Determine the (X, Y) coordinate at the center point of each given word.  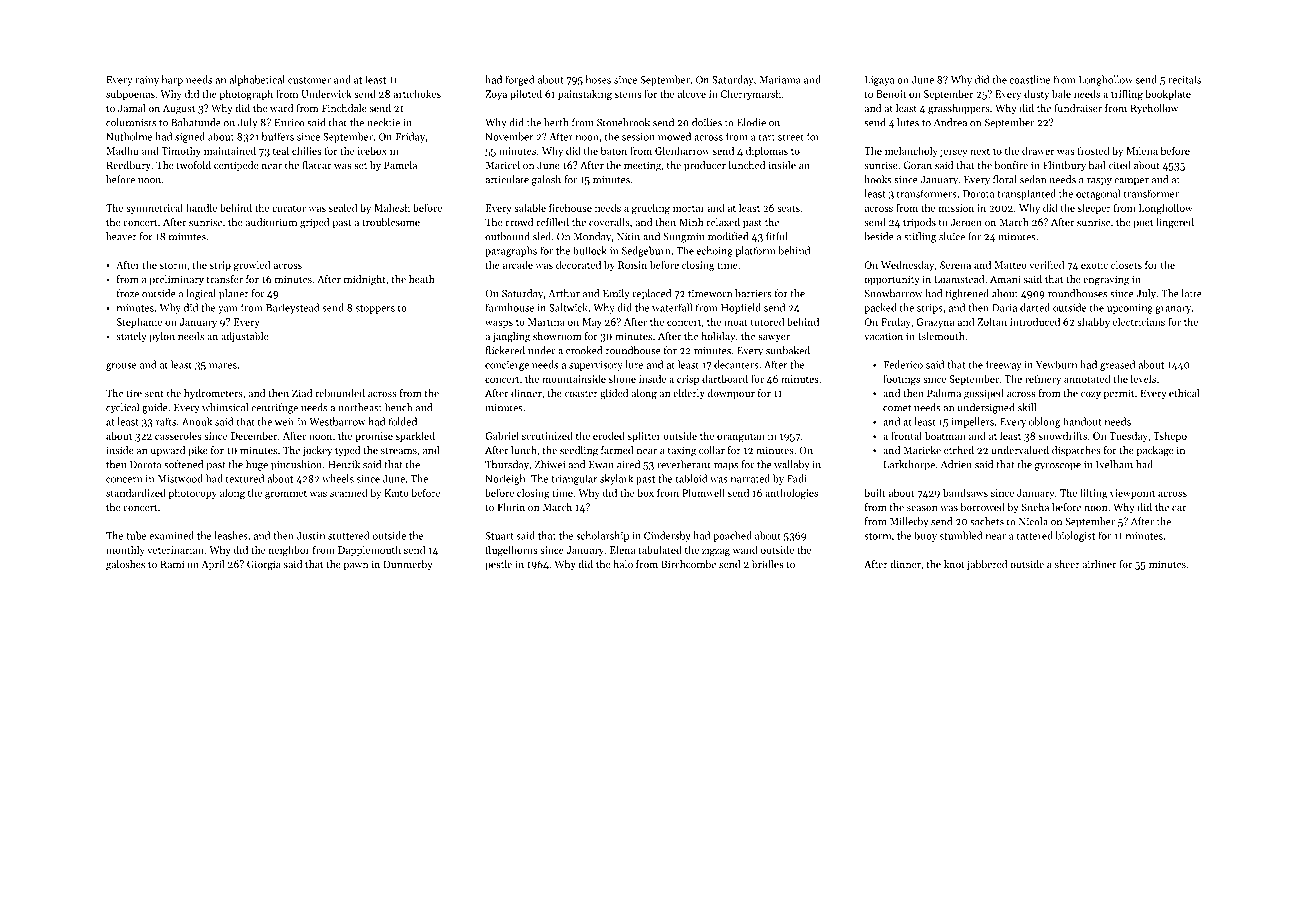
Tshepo (1170, 436)
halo (623, 564)
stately (131, 337)
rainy (147, 81)
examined (171, 535)
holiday (718, 337)
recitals (1184, 79)
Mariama (780, 80)
